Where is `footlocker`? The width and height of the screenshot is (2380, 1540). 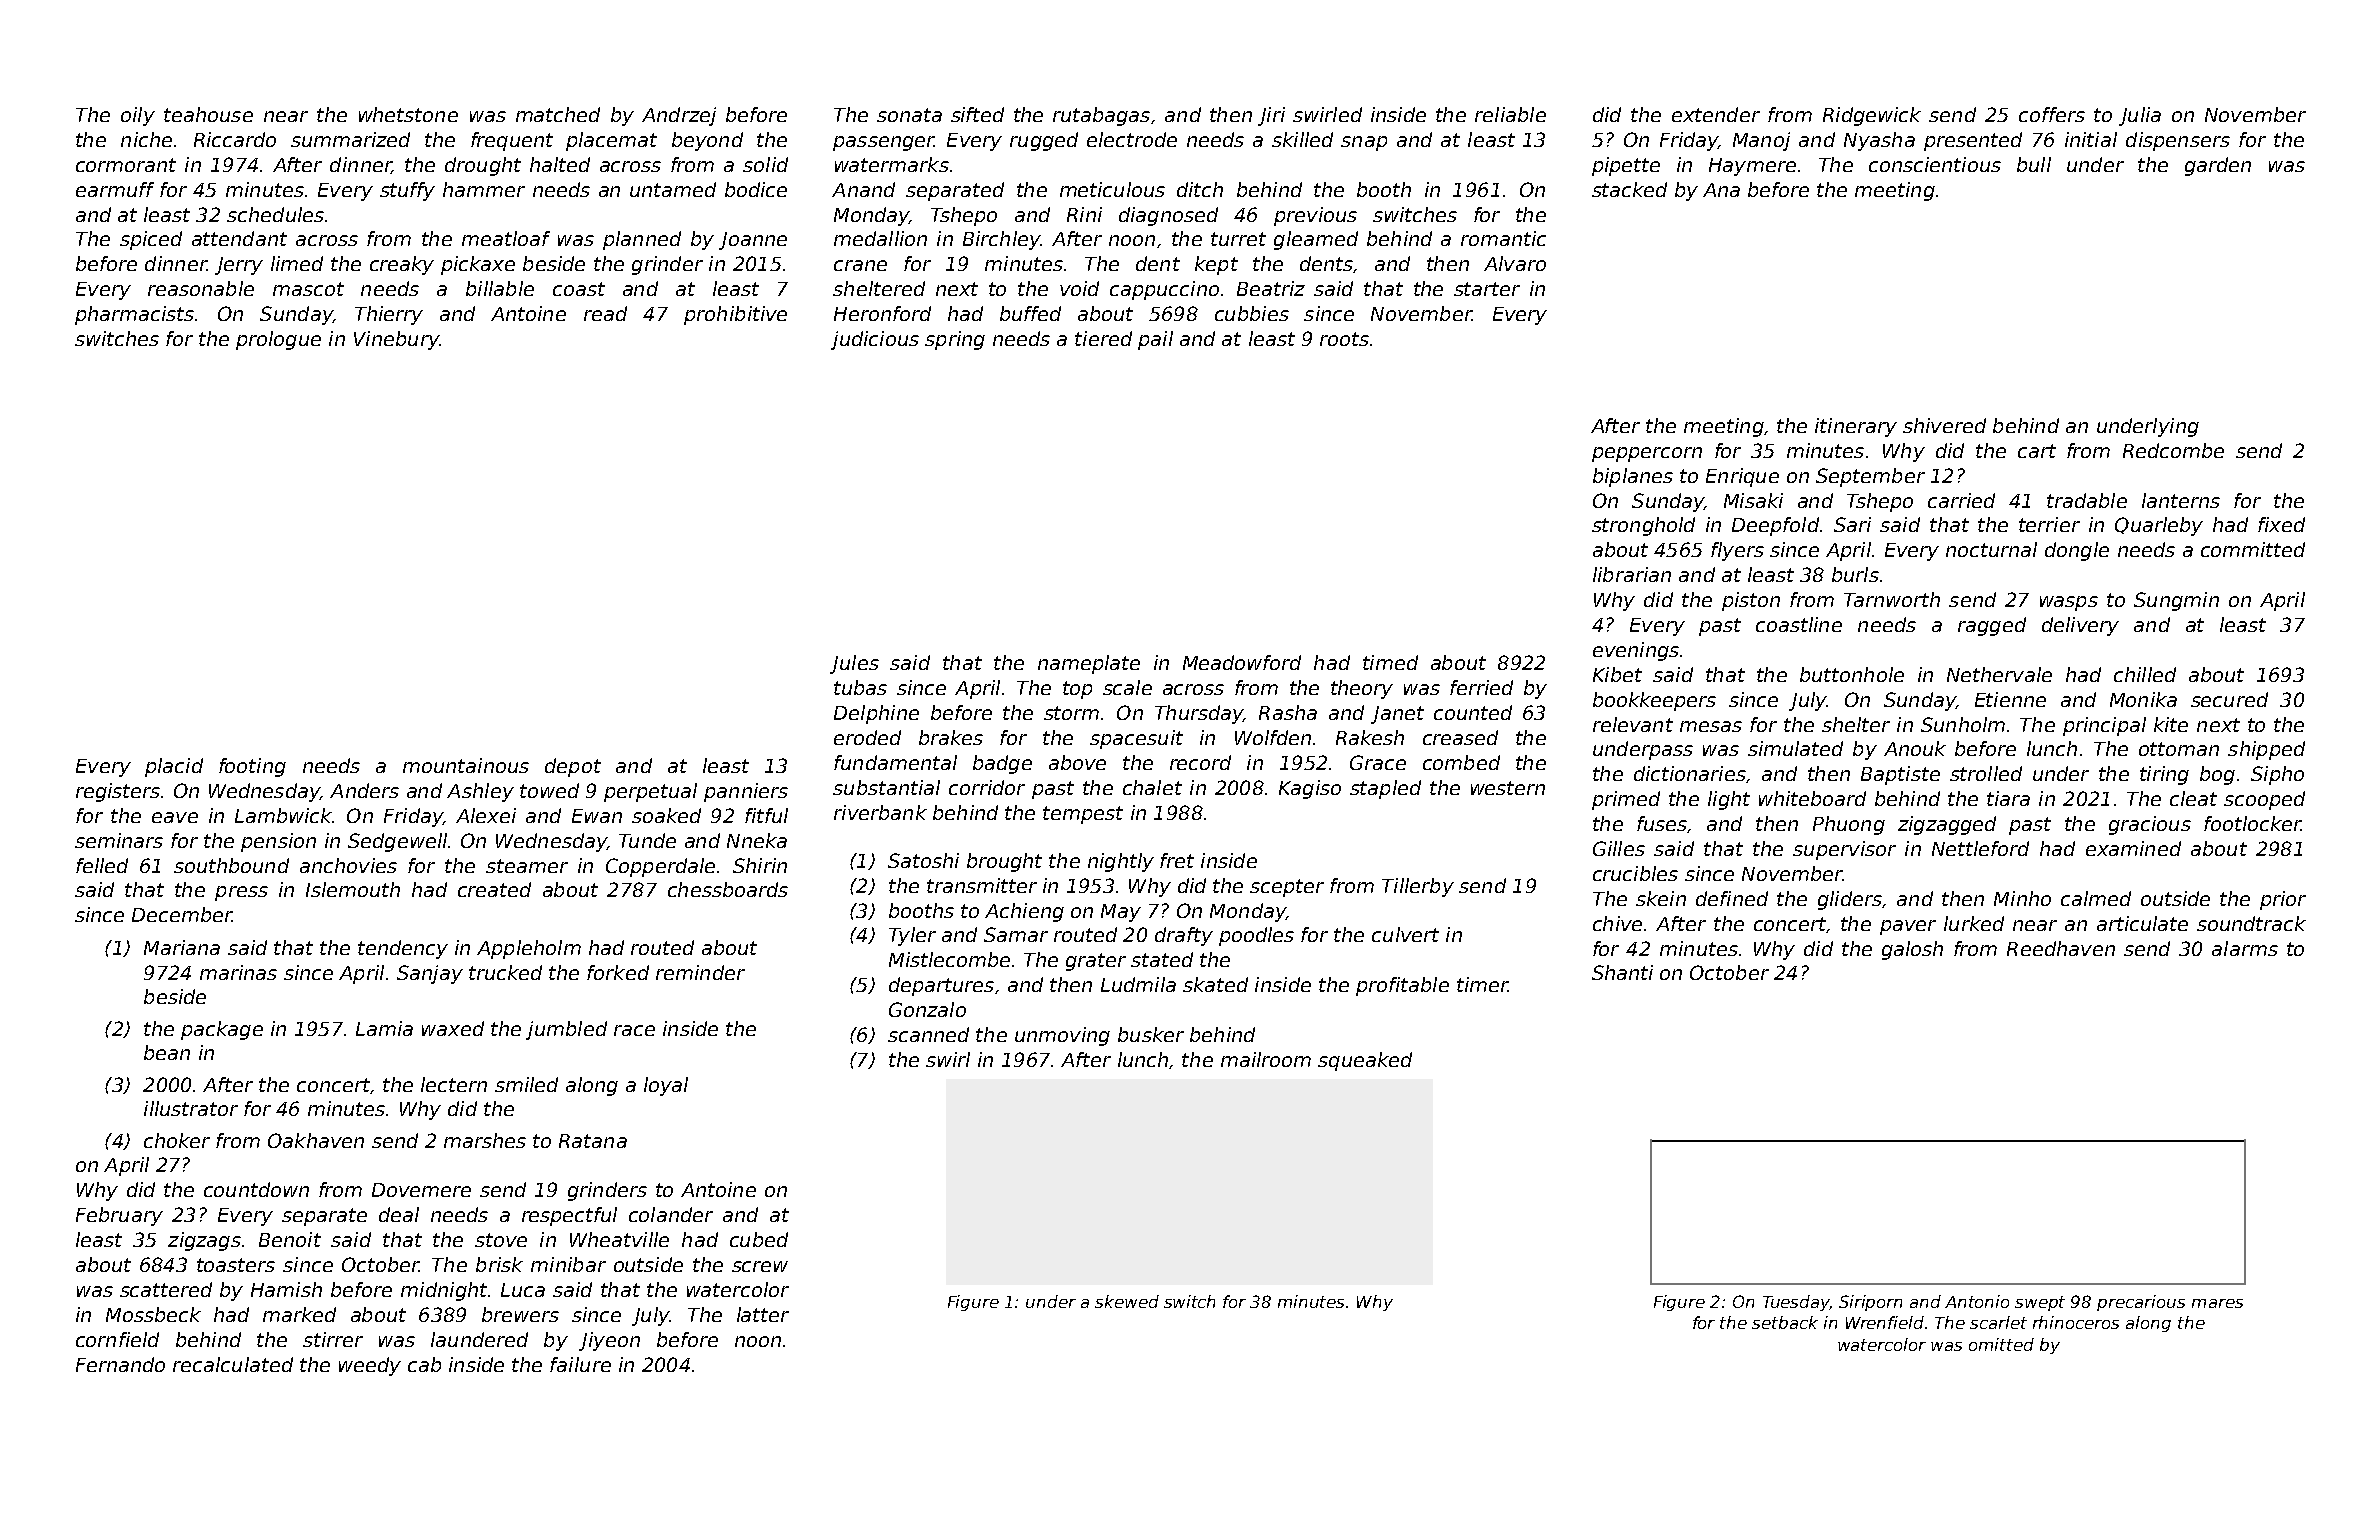
footlocker is located at coordinates (2252, 823).
